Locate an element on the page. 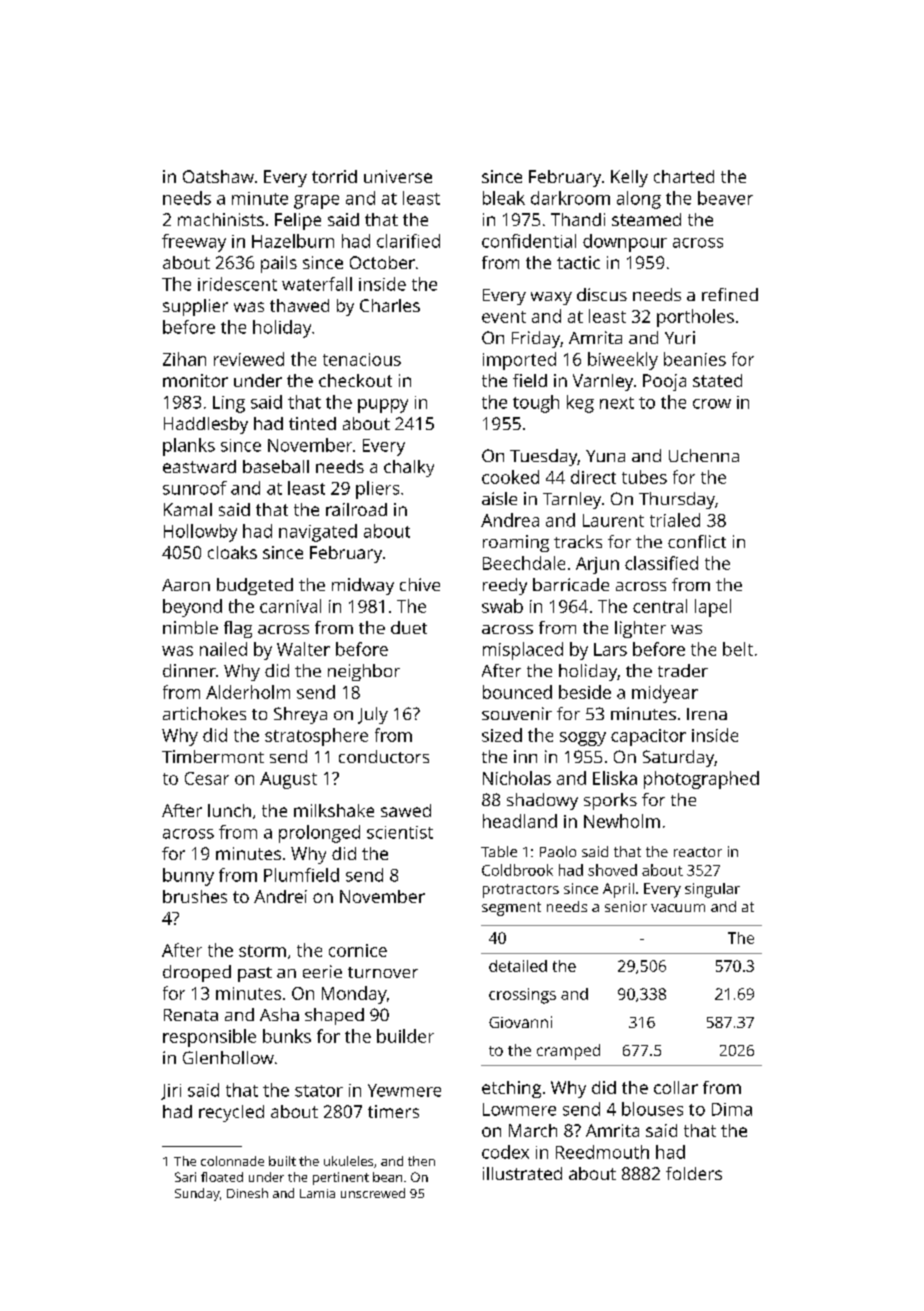  Sunday is located at coordinates (197, 1194).
